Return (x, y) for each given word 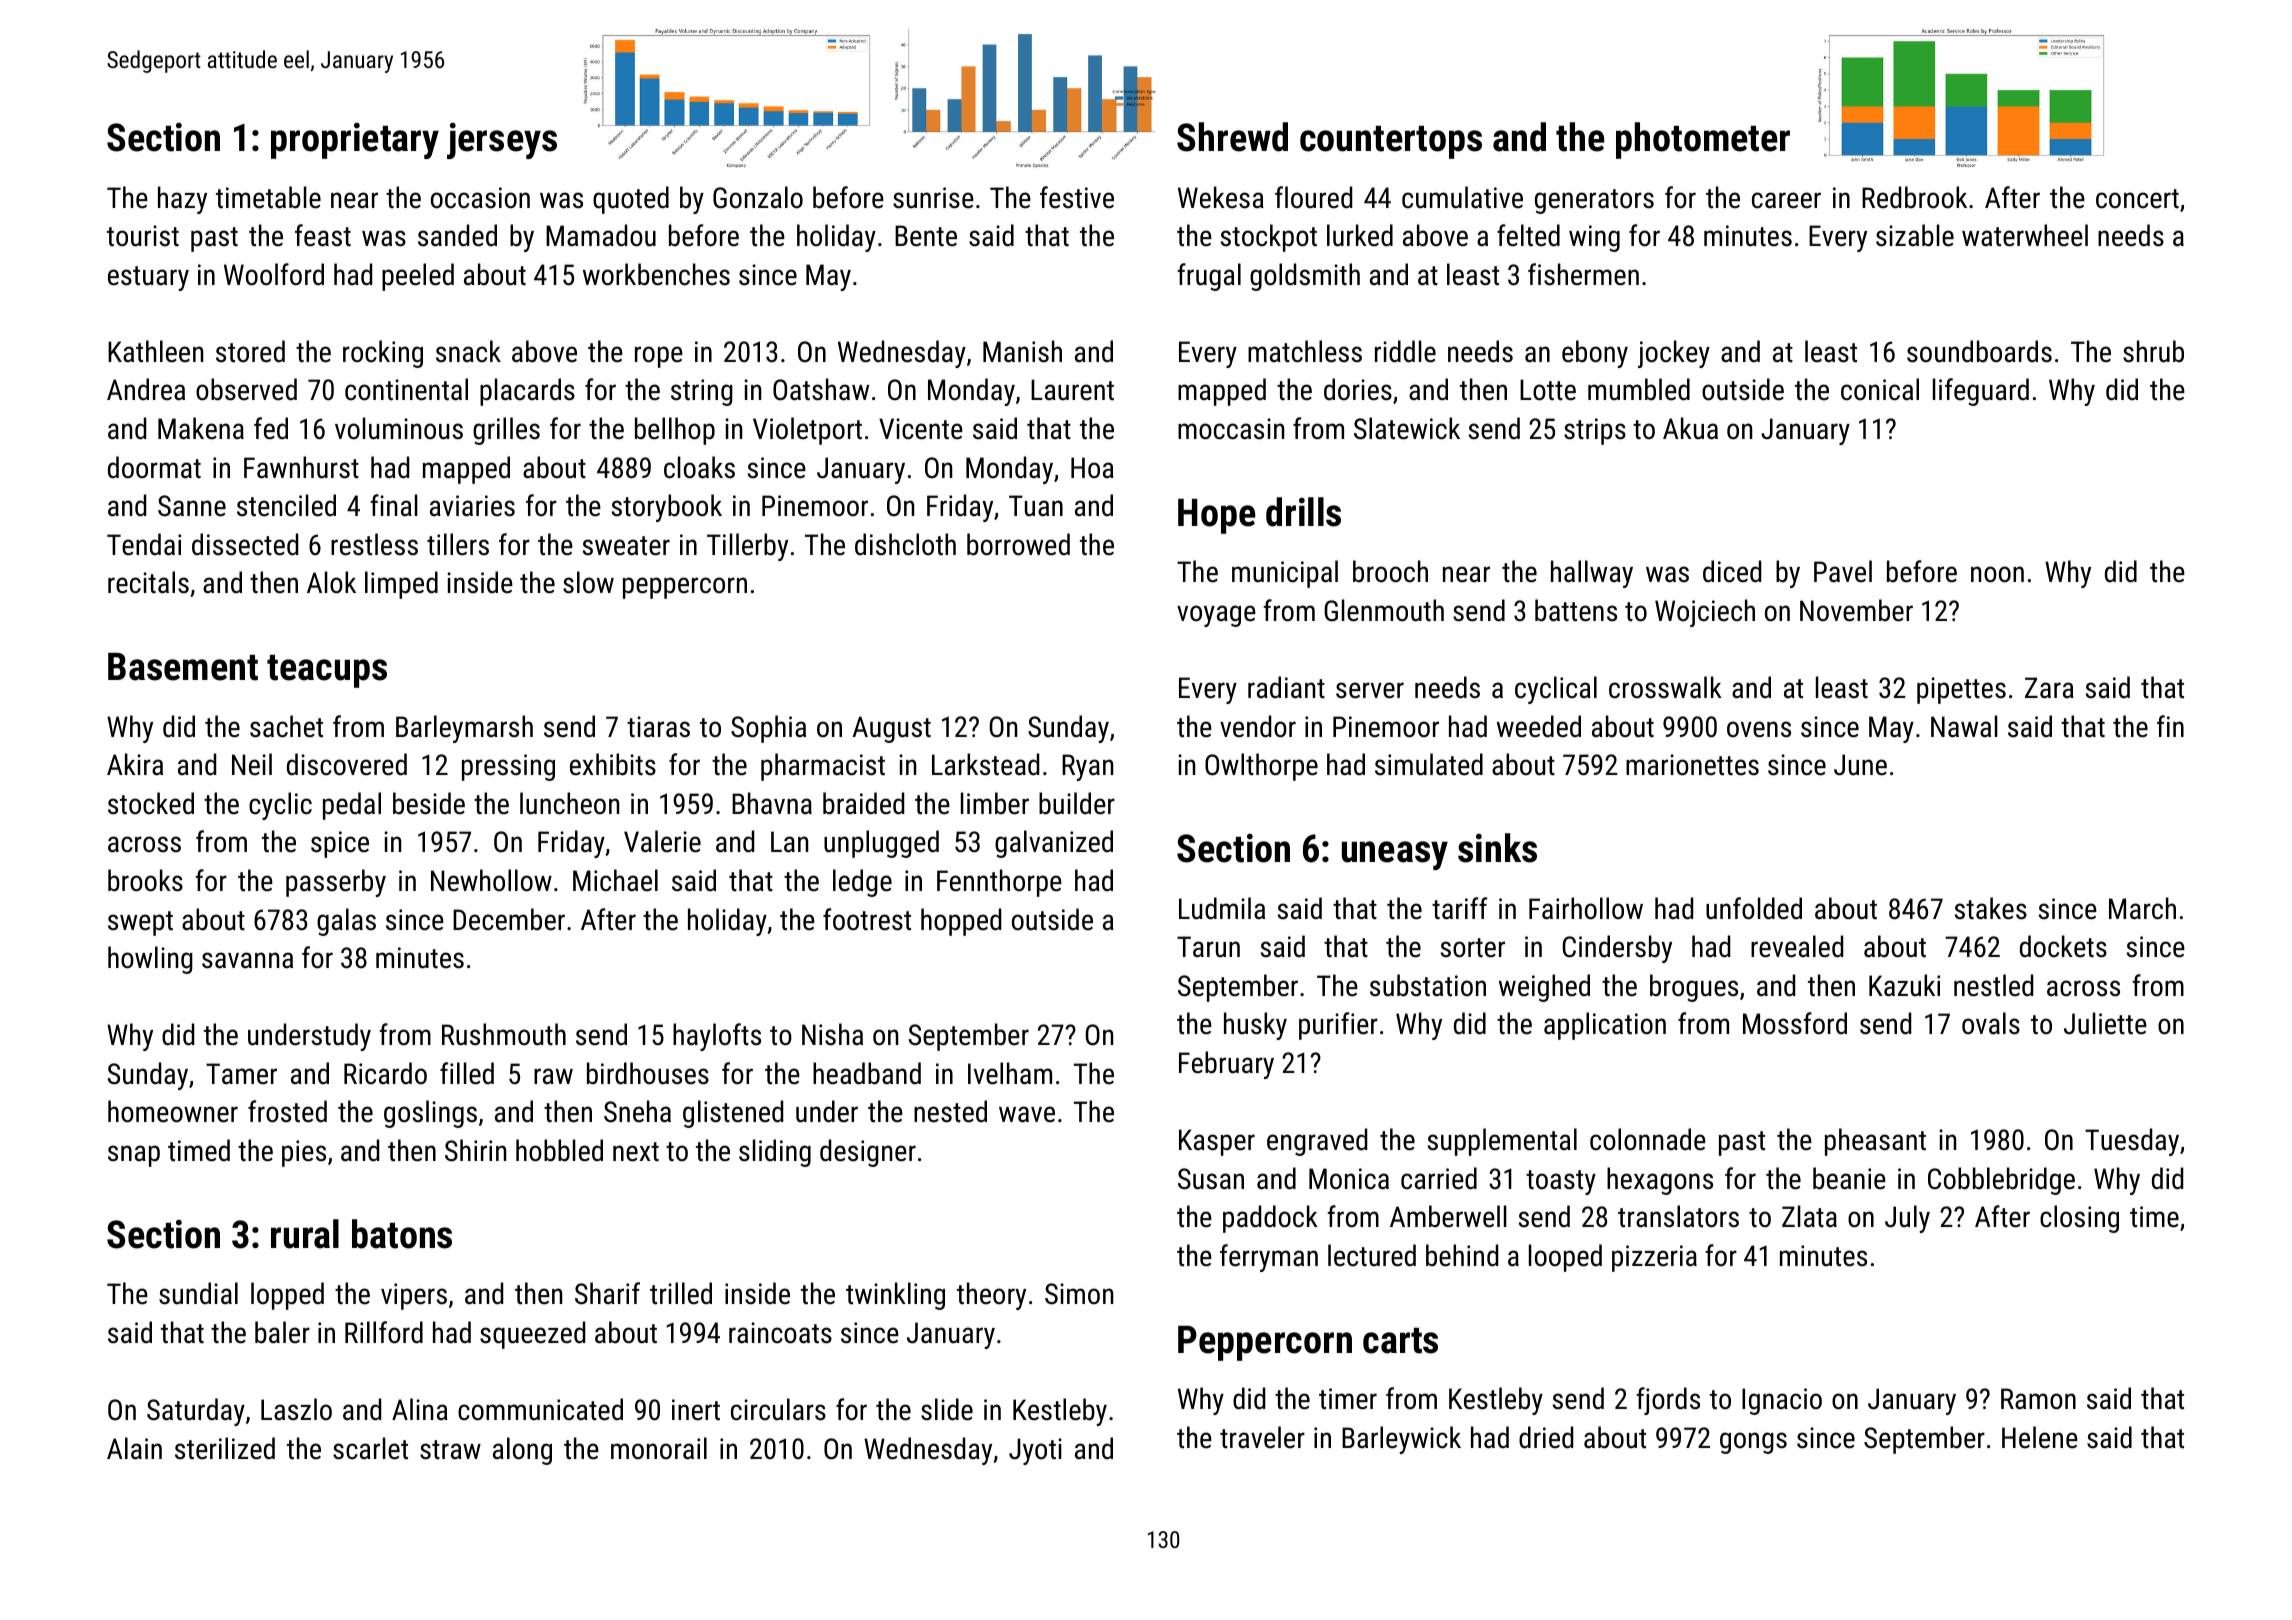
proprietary (355, 140)
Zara (2049, 688)
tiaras (658, 727)
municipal (1285, 574)
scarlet (370, 1448)
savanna (247, 960)
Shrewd (1232, 137)
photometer (1703, 140)
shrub (2153, 351)
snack (468, 351)
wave (1027, 1114)
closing (2079, 1219)
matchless (1305, 351)
